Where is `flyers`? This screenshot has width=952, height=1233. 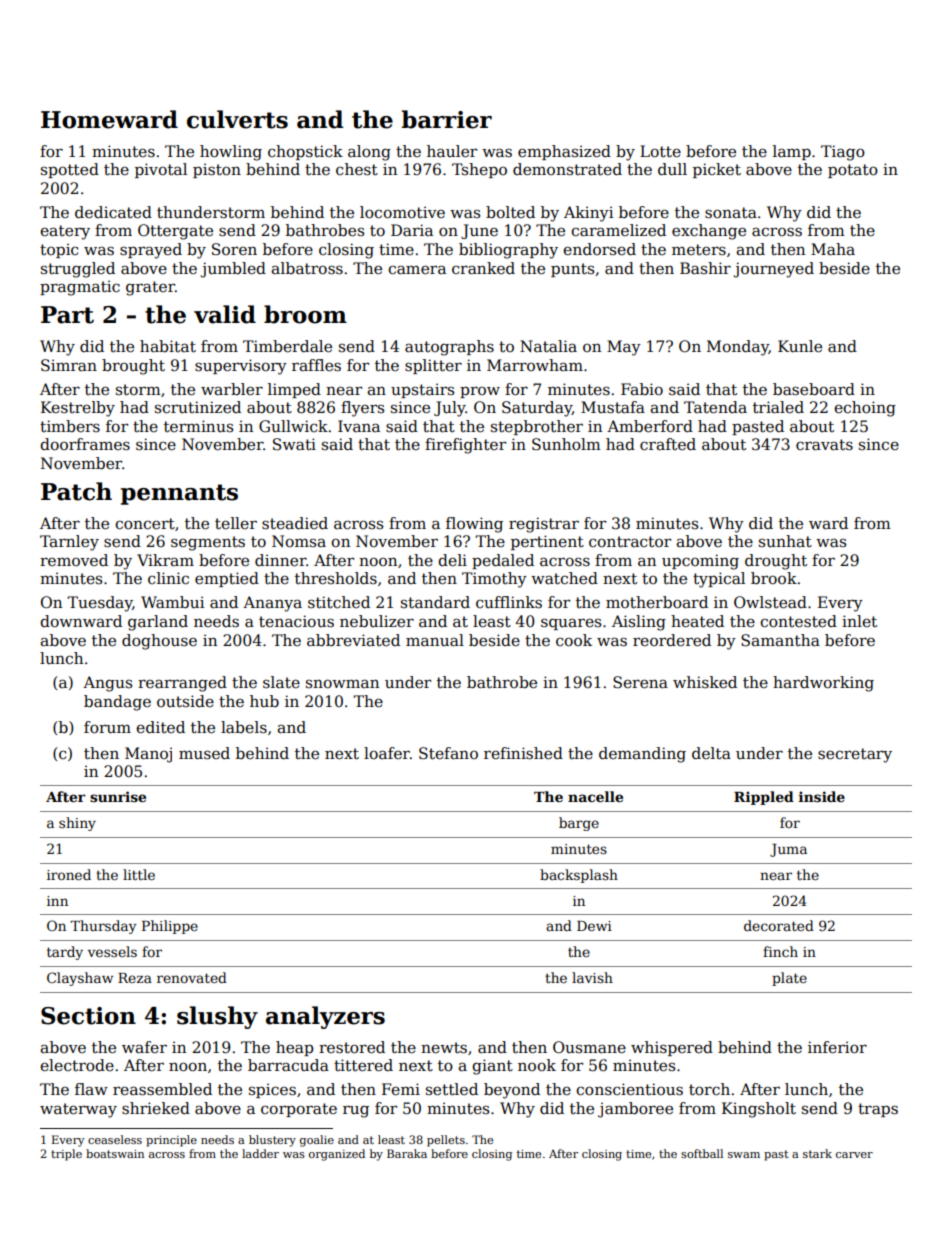
flyers is located at coordinates (362, 409).
